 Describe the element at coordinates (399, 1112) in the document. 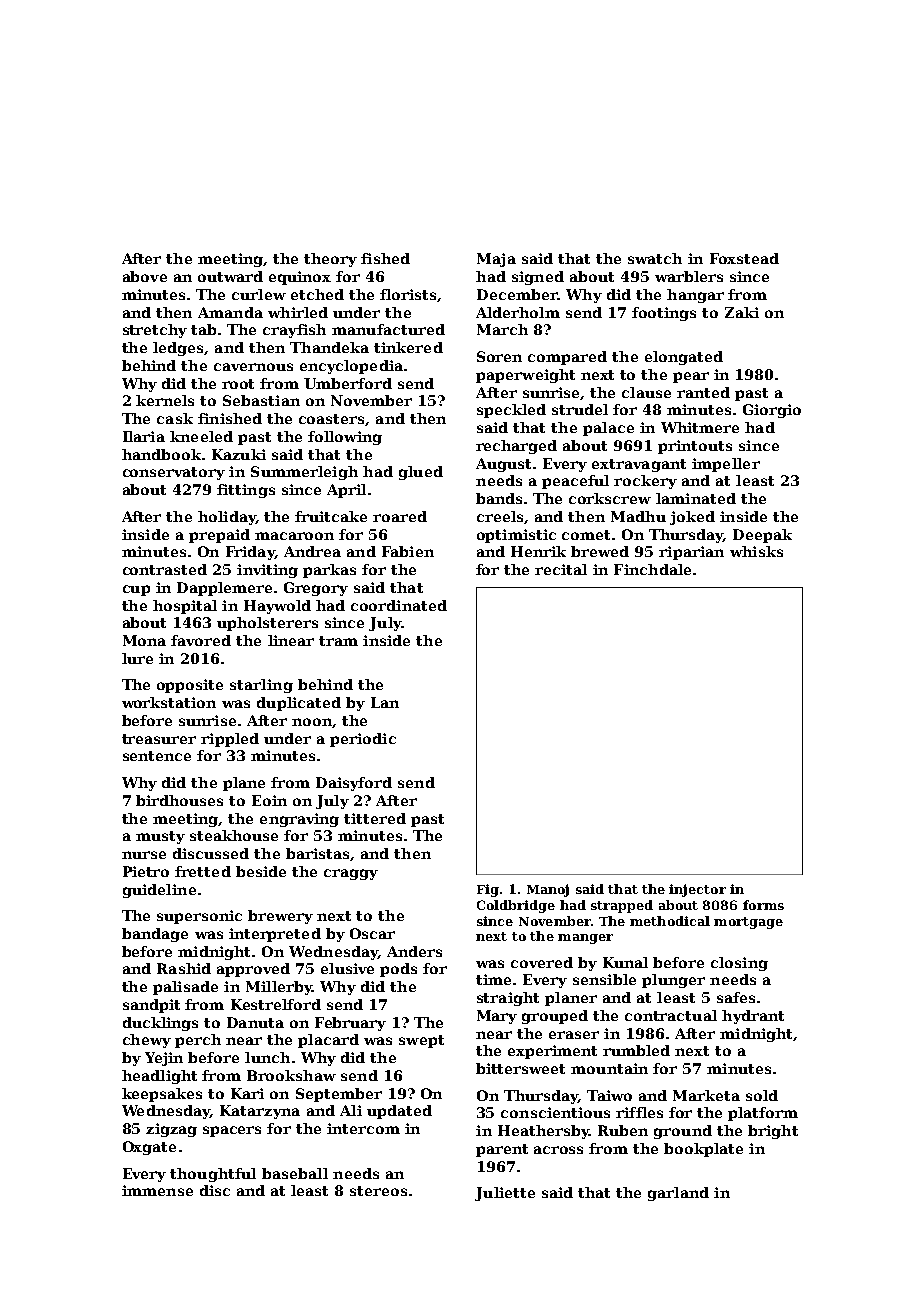

I see `updated` at that location.
